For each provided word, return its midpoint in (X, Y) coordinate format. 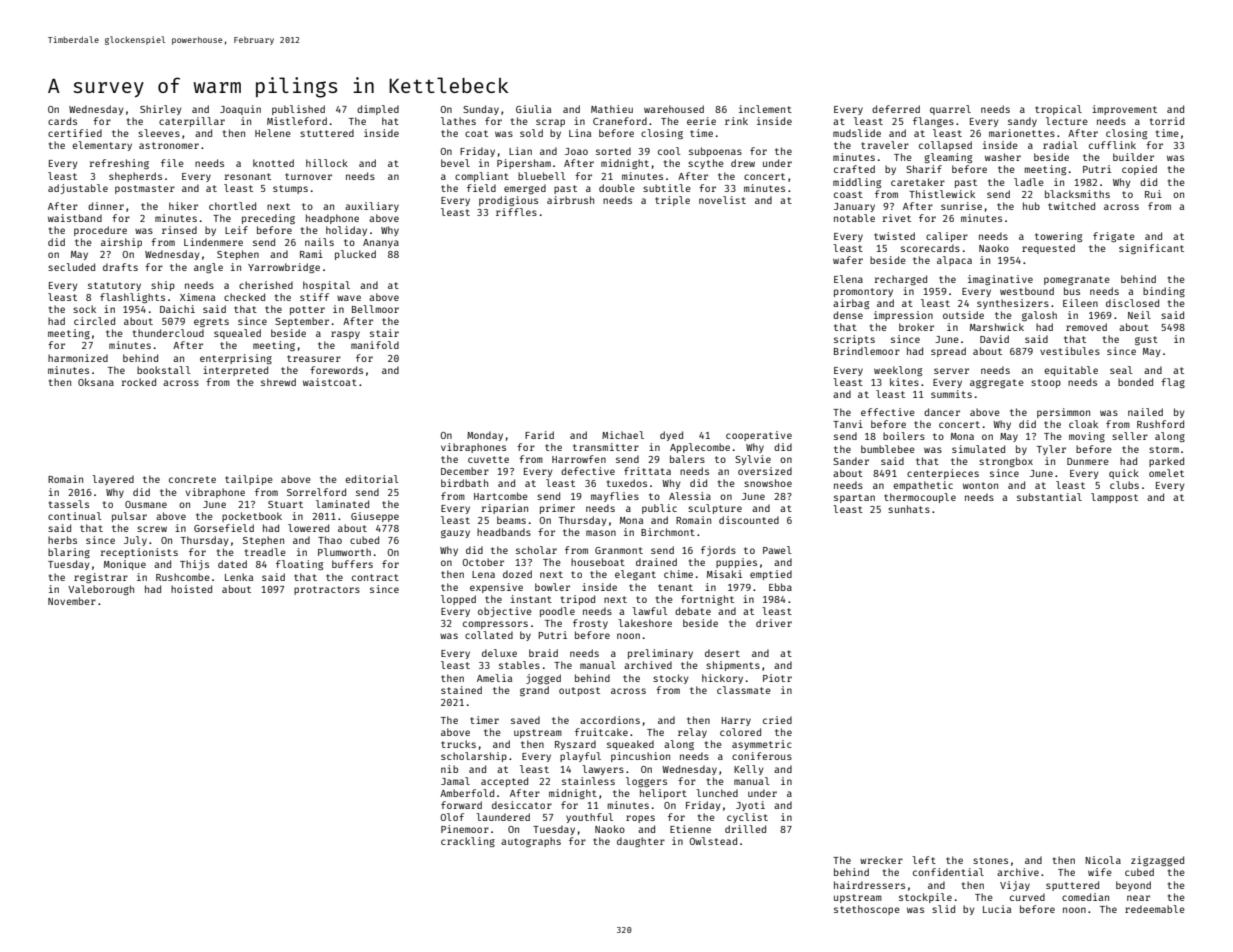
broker (916, 327)
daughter (641, 842)
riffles (516, 212)
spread (948, 352)
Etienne (690, 829)
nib (449, 769)
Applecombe (700, 448)
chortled (232, 206)
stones (990, 860)
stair (384, 333)
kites (904, 382)
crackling (468, 842)
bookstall (164, 370)
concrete (192, 479)
